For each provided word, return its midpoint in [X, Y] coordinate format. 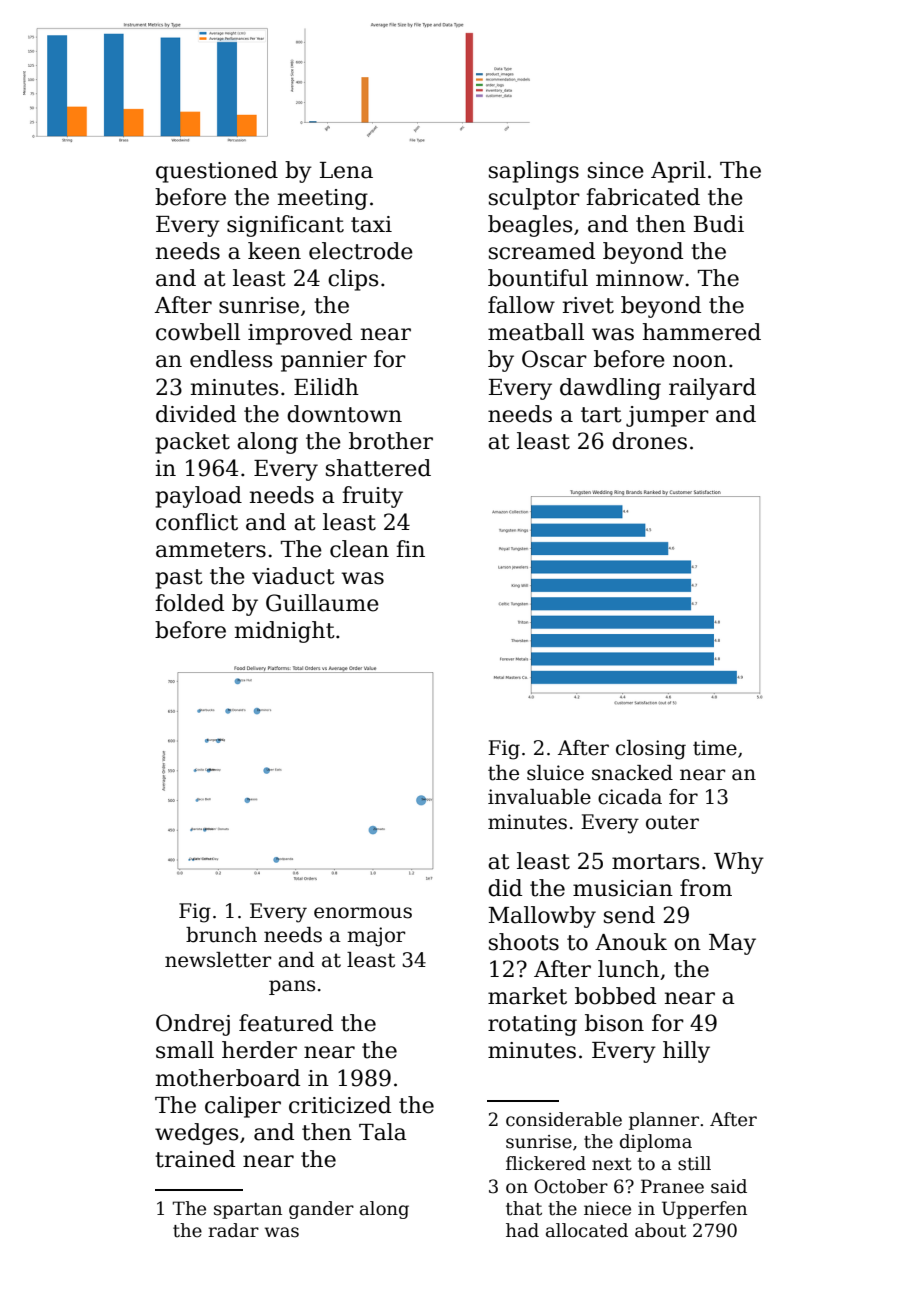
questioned [217, 172]
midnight [285, 632]
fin [410, 548]
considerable [564, 1119]
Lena [346, 170]
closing [651, 750]
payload [198, 497]
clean [359, 549]
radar [233, 1230]
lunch [628, 969]
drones [649, 441]
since [616, 170]
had [522, 1230]
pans [292, 987]
